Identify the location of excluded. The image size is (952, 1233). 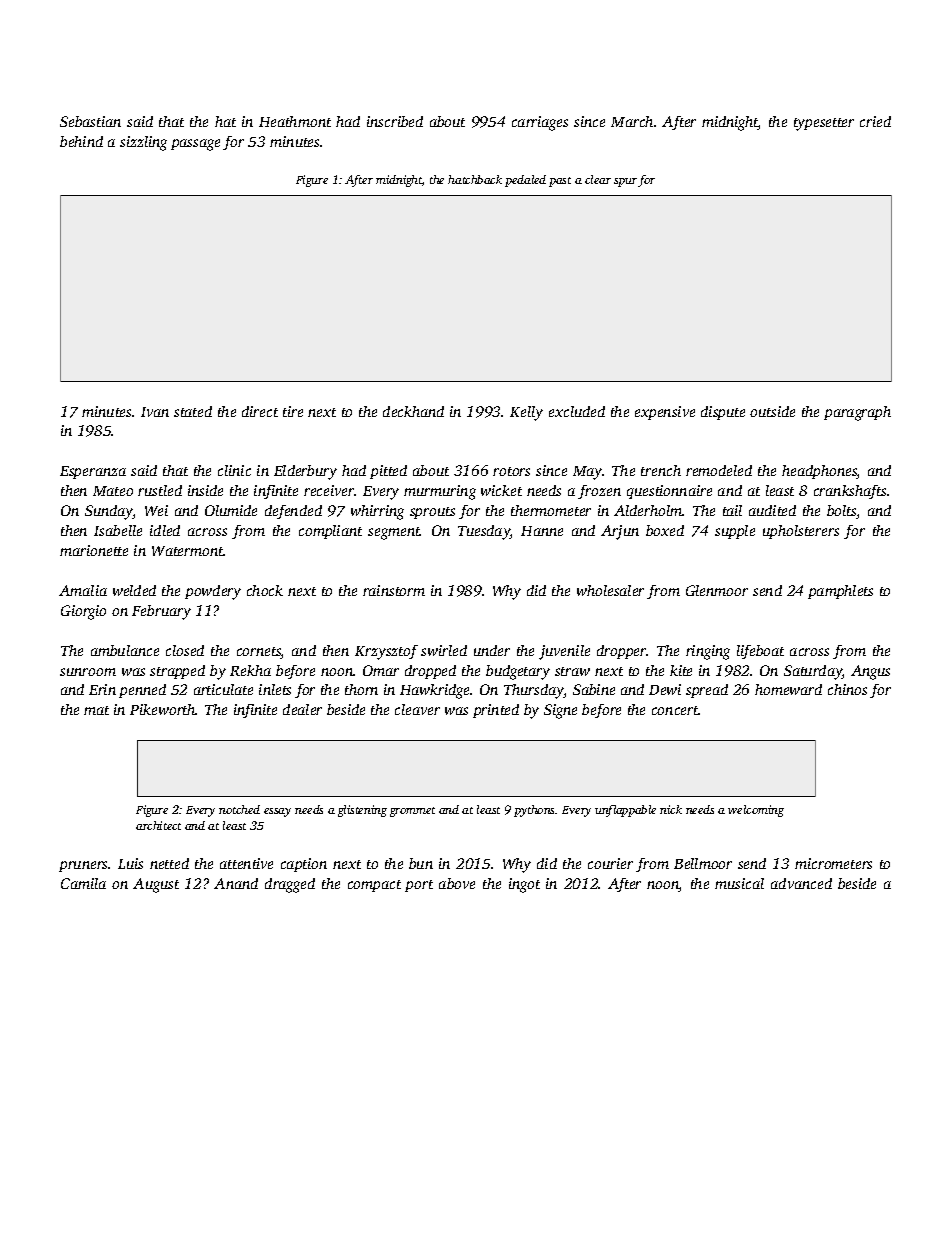
(577, 411).
